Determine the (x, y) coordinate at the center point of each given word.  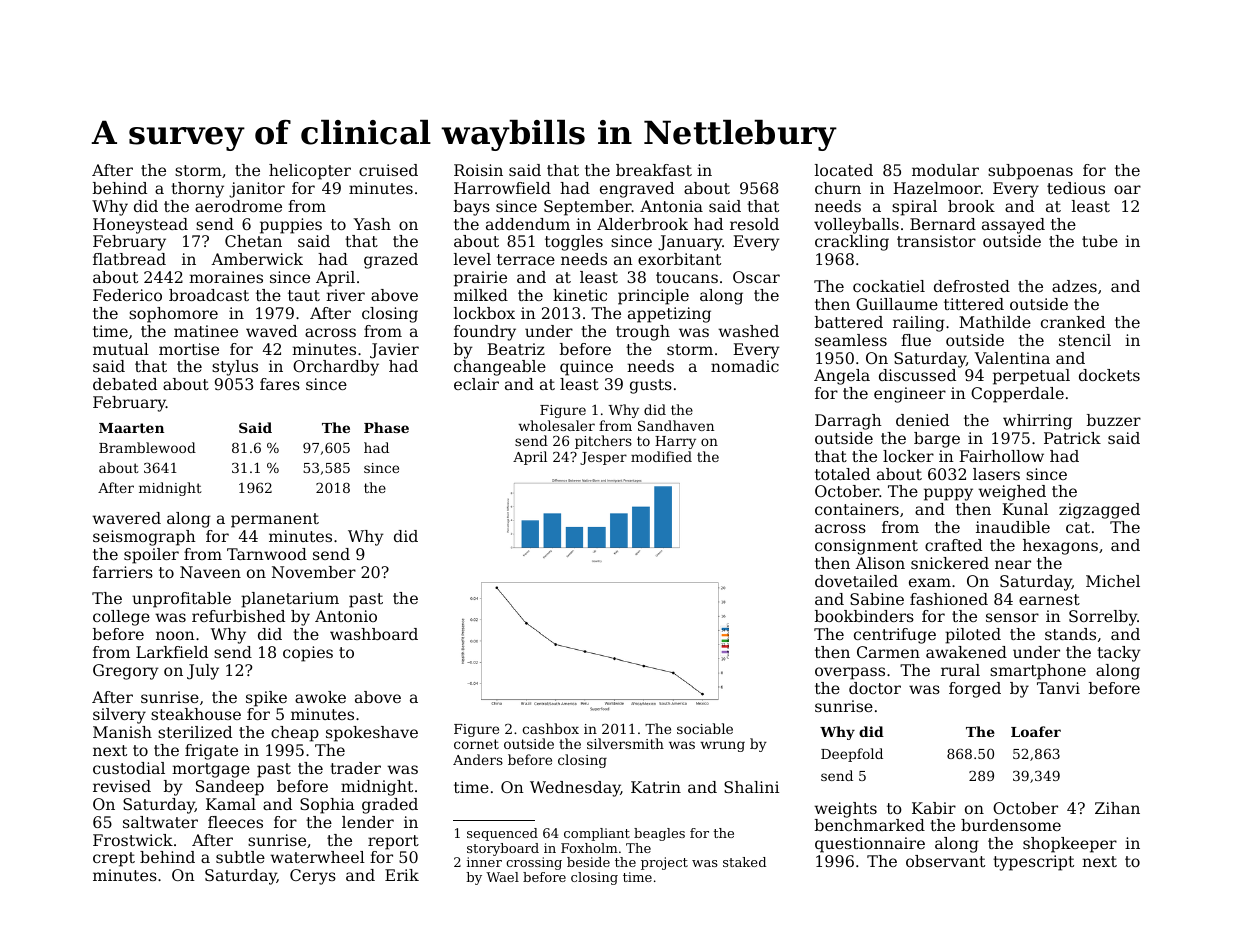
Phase (386, 427)
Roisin (478, 170)
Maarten (131, 428)
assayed (1013, 226)
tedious (1076, 188)
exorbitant (679, 259)
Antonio (346, 616)
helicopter (310, 172)
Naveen (210, 572)
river (345, 295)
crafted (953, 545)
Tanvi (1058, 688)
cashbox (550, 728)
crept (114, 859)
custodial (129, 768)
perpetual (1031, 377)
